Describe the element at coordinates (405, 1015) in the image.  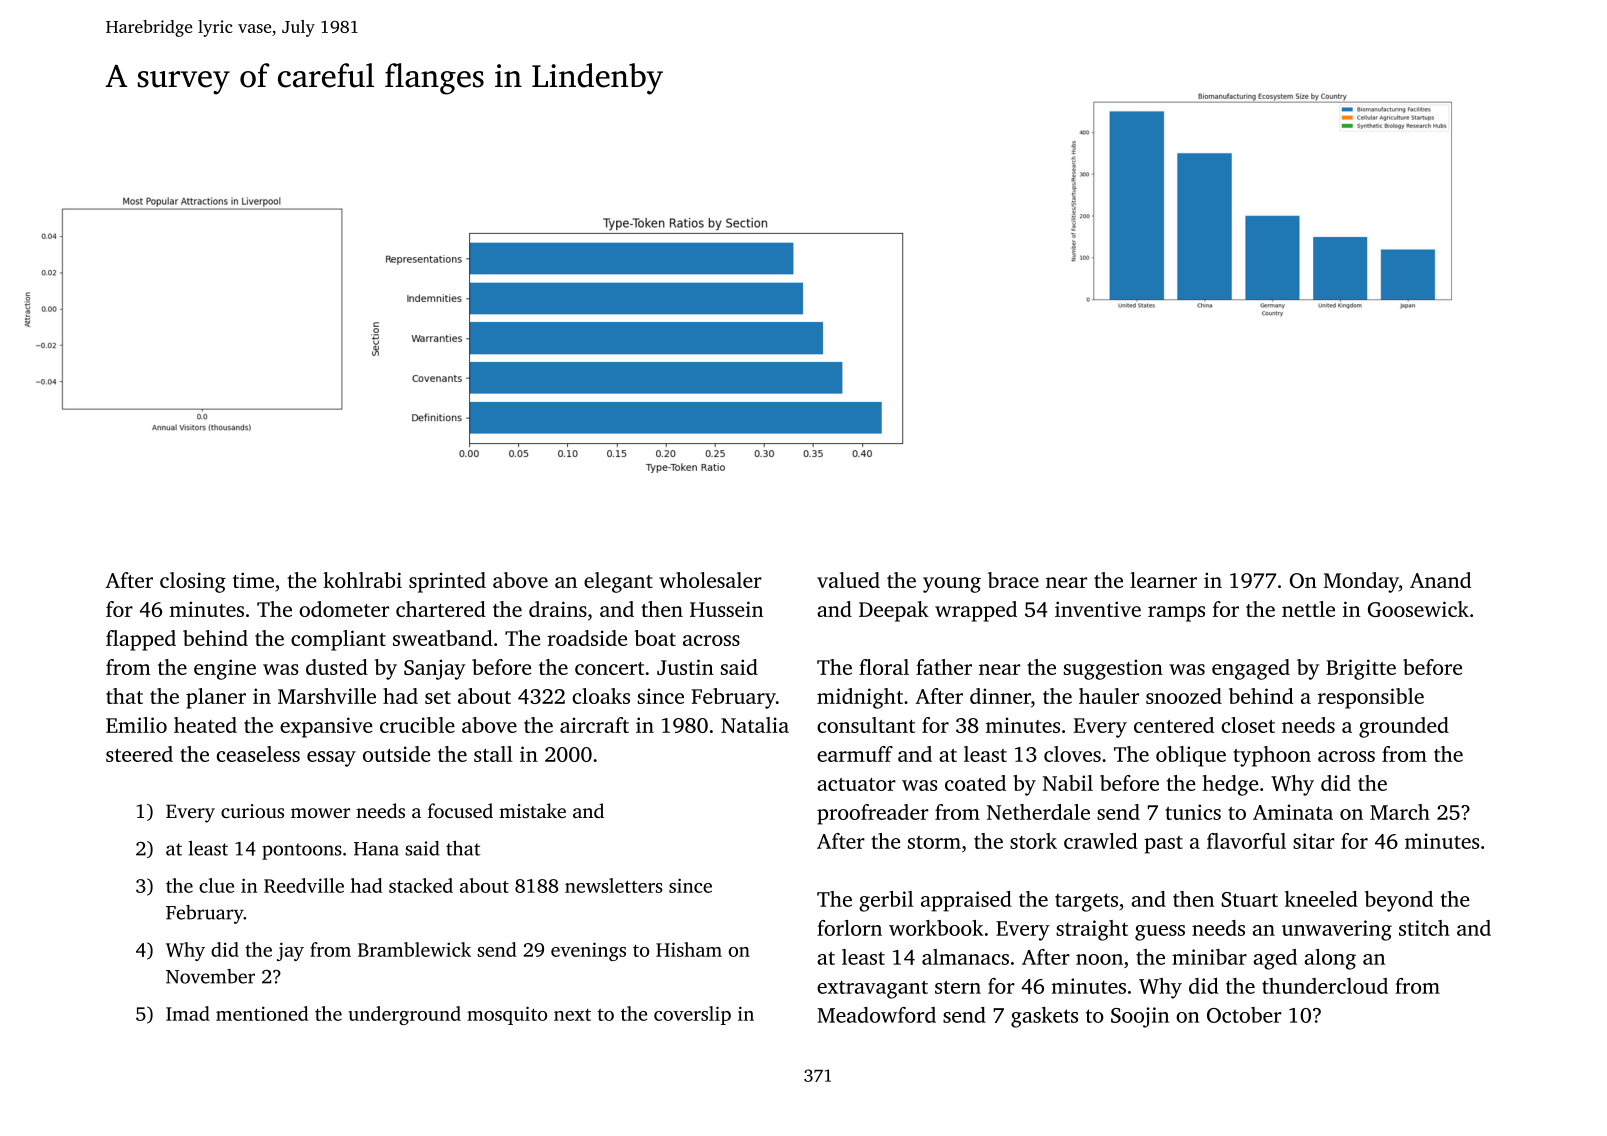
I see `underground` at that location.
